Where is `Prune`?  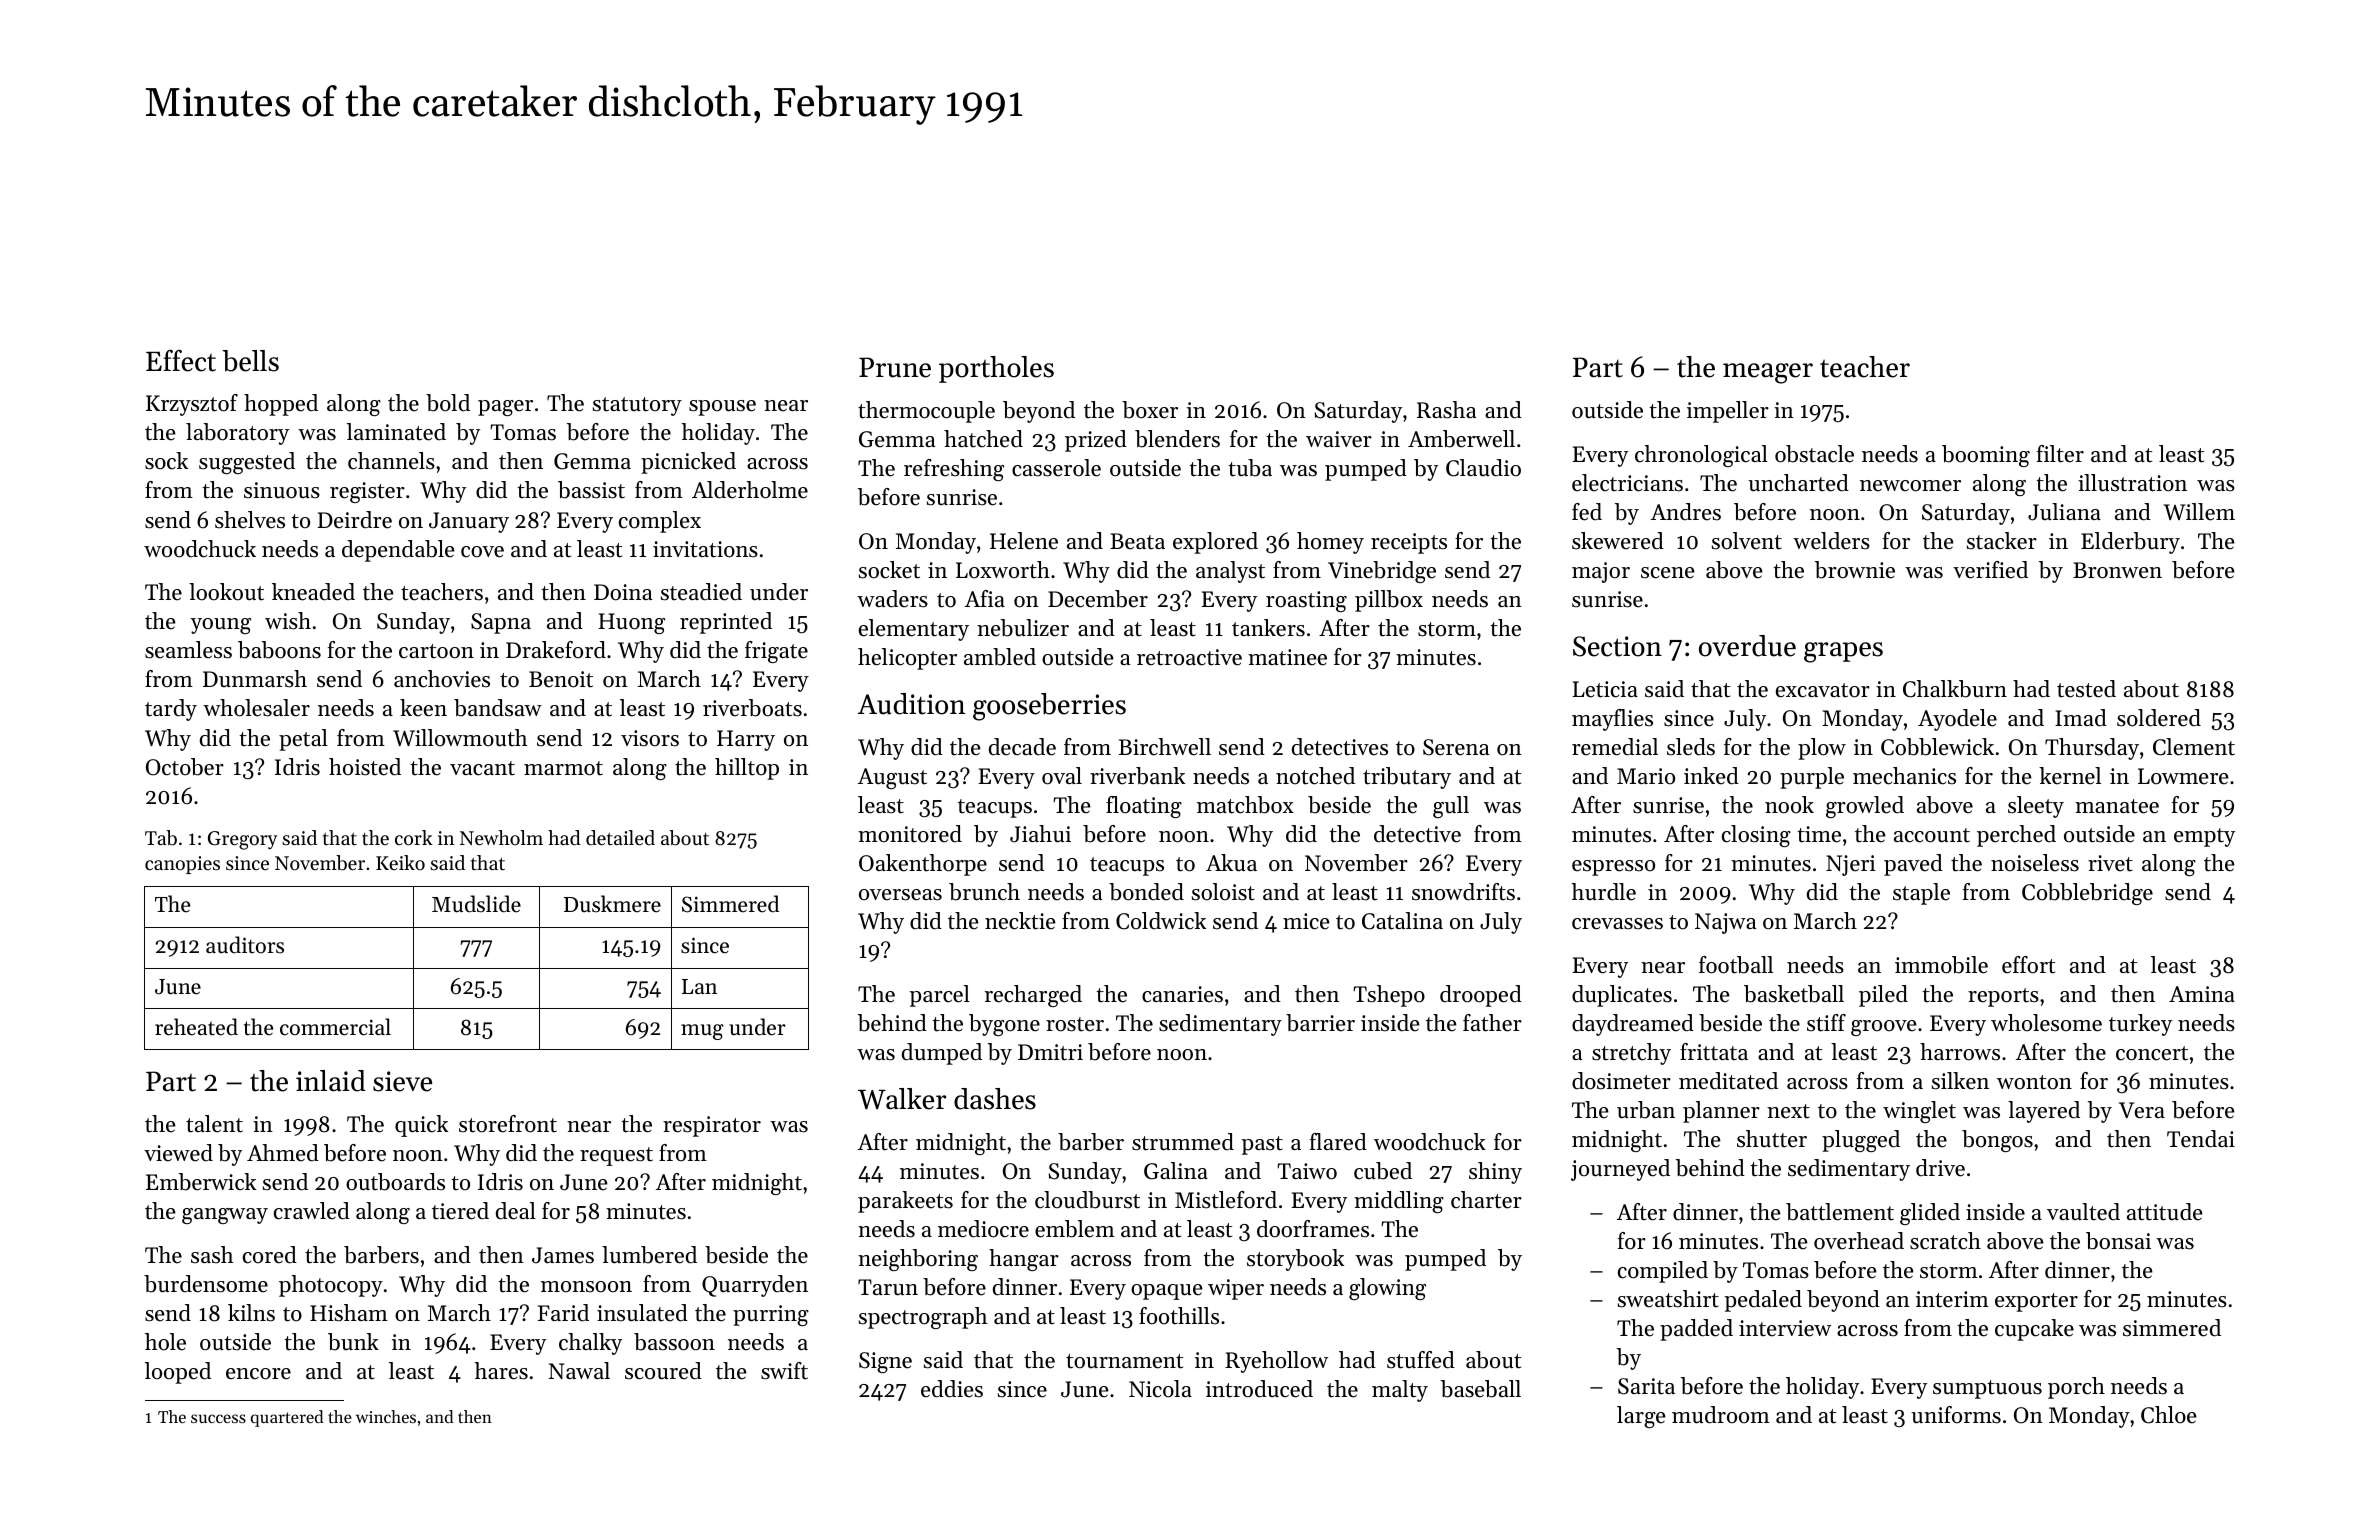 Prune is located at coordinates (895, 367).
